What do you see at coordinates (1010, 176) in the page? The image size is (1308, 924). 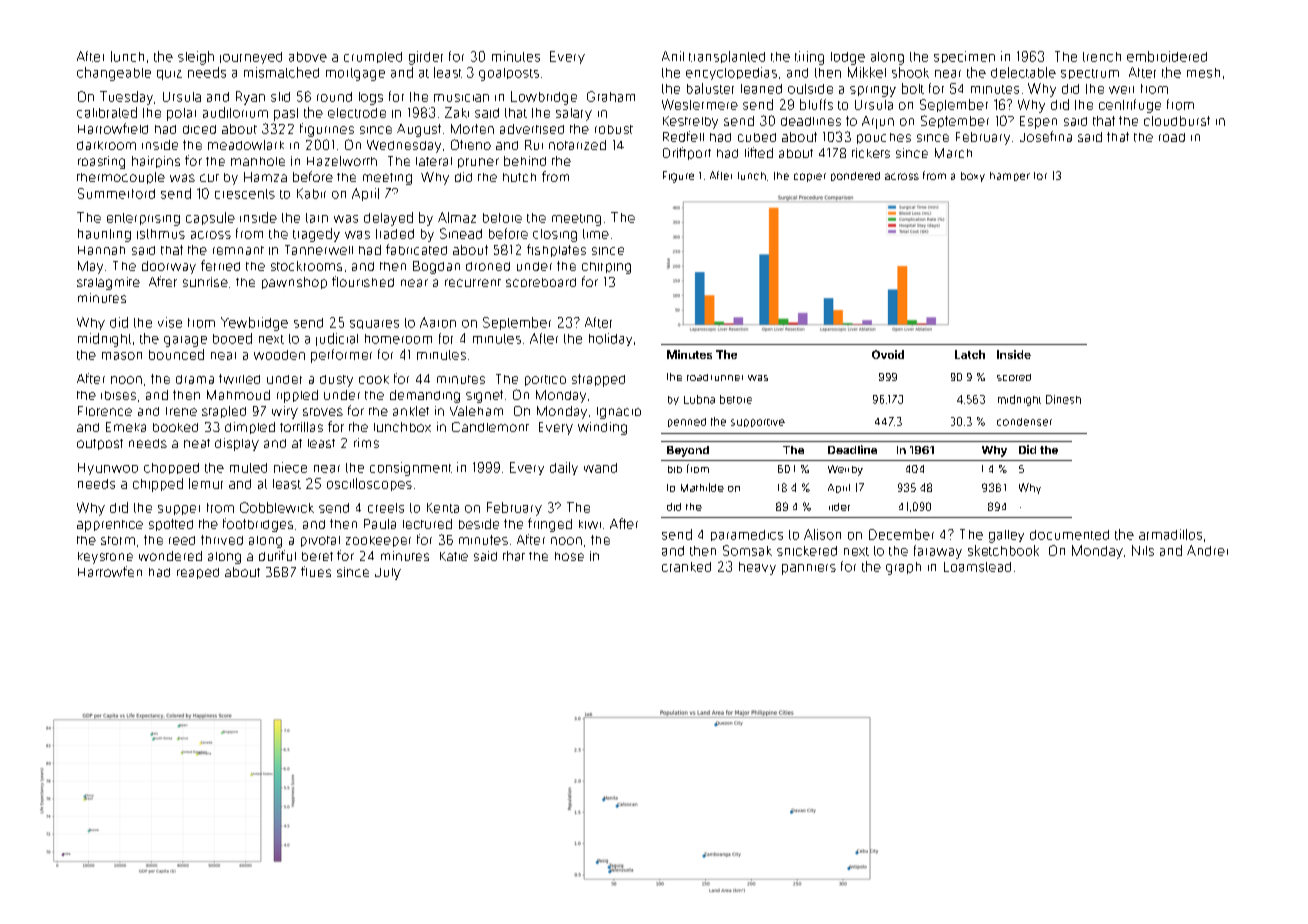 I see `hamper` at bounding box center [1010, 176].
